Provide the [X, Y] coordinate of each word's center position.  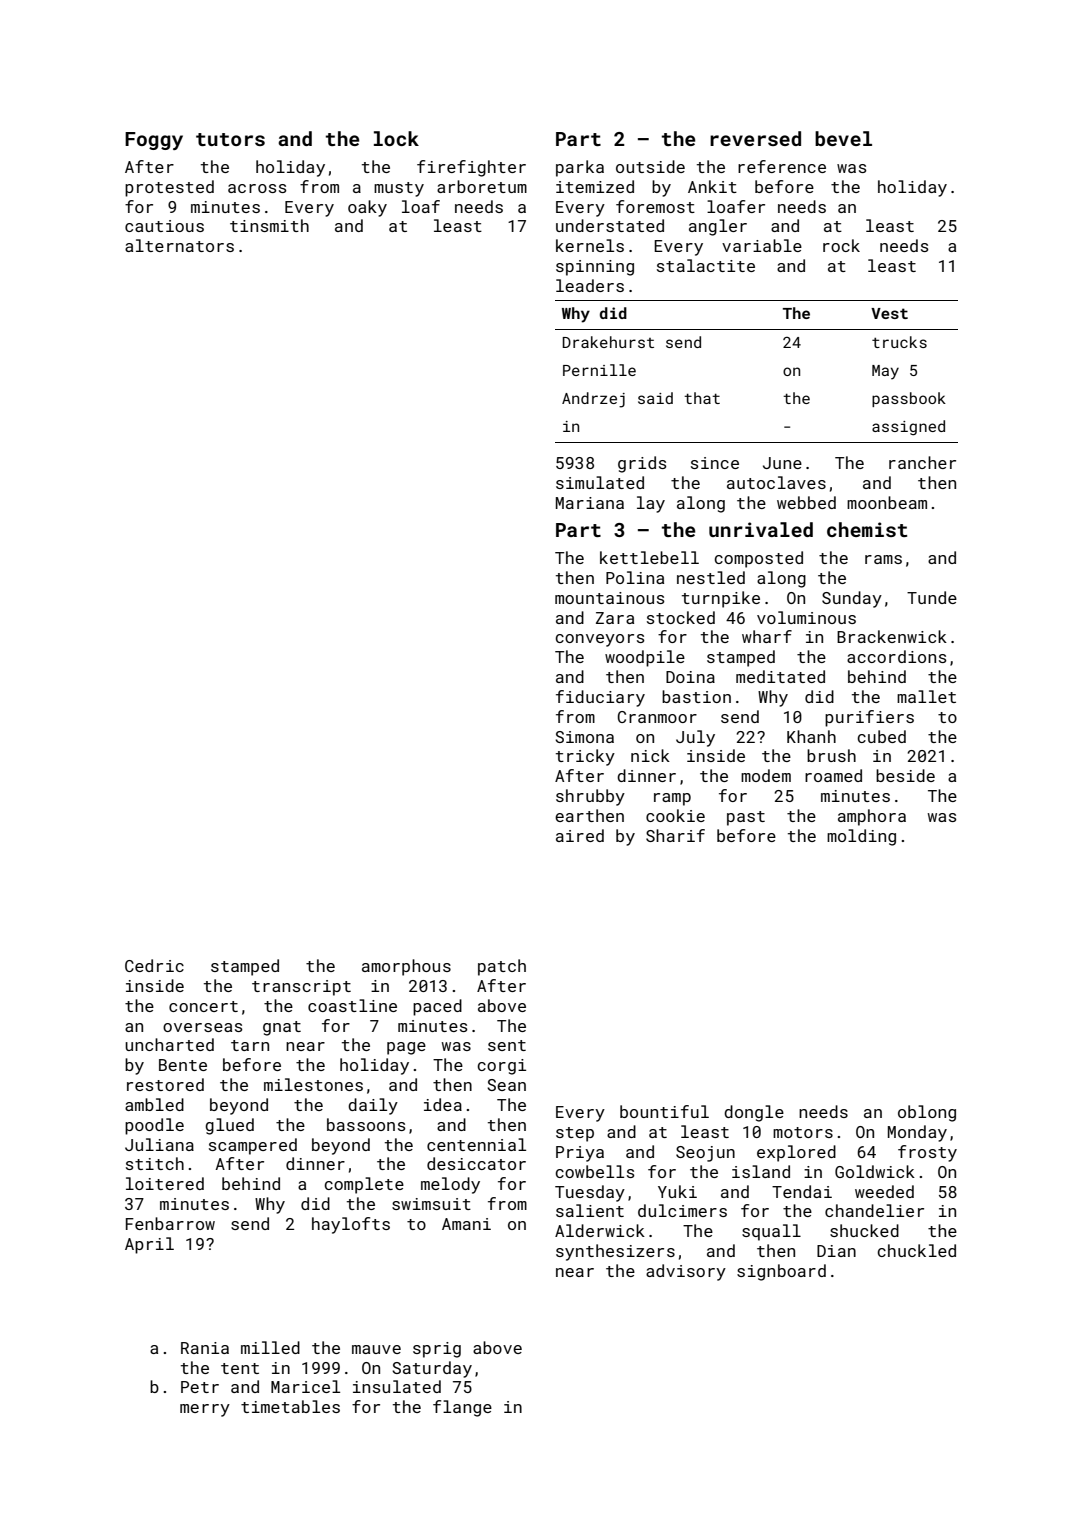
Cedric [154, 965]
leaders [590, 285]
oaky [367, 208]
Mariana [590, 503]
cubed [881, 736]
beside [905, 775]
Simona [584, 737]
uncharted [169, 1044]
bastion [696, 696]
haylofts [351, 1225]
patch [502, 967]
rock [841, 245]
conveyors [599, 640]
